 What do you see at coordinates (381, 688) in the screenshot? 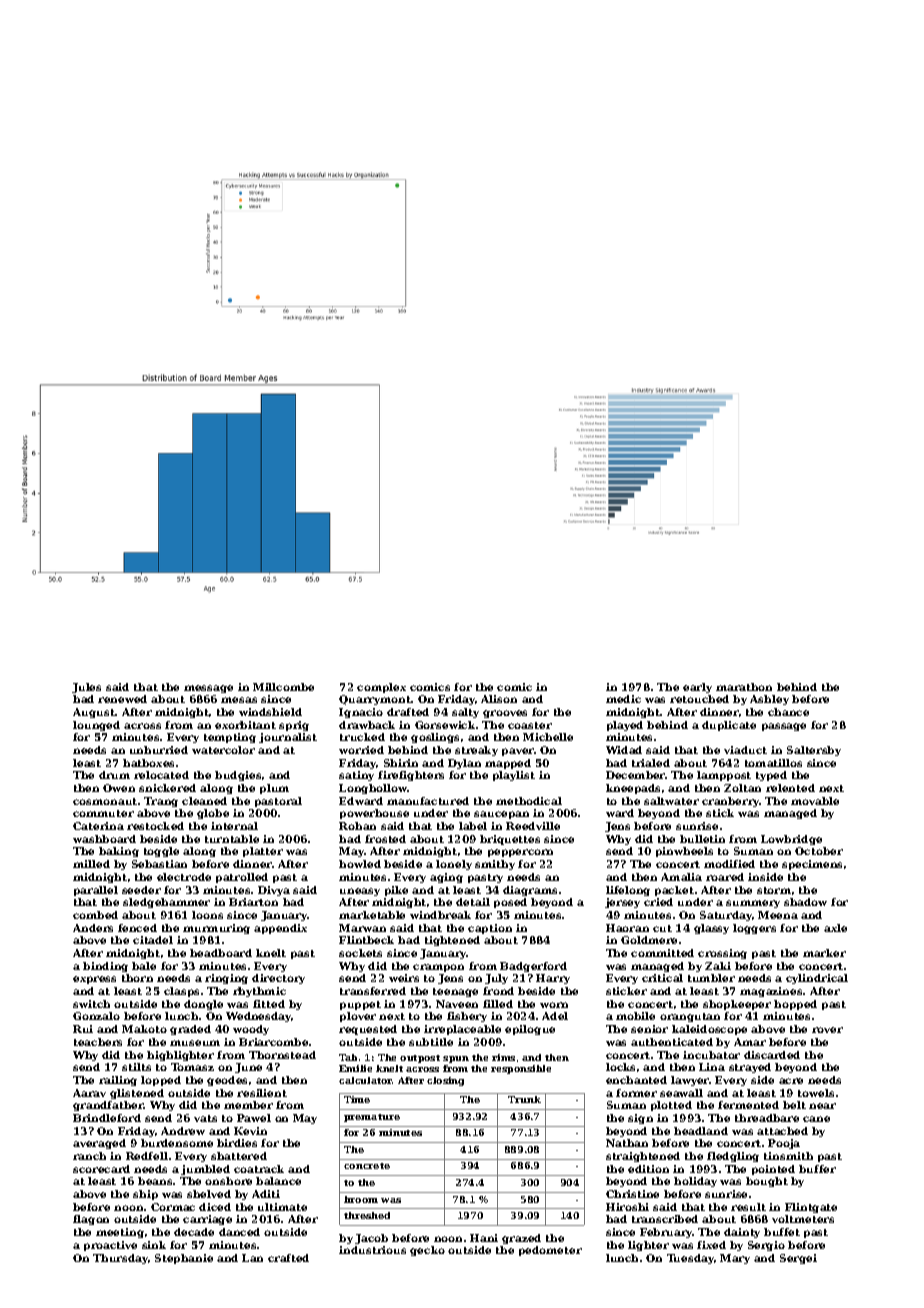
I see `complex` at bounding box center [381, 688].
